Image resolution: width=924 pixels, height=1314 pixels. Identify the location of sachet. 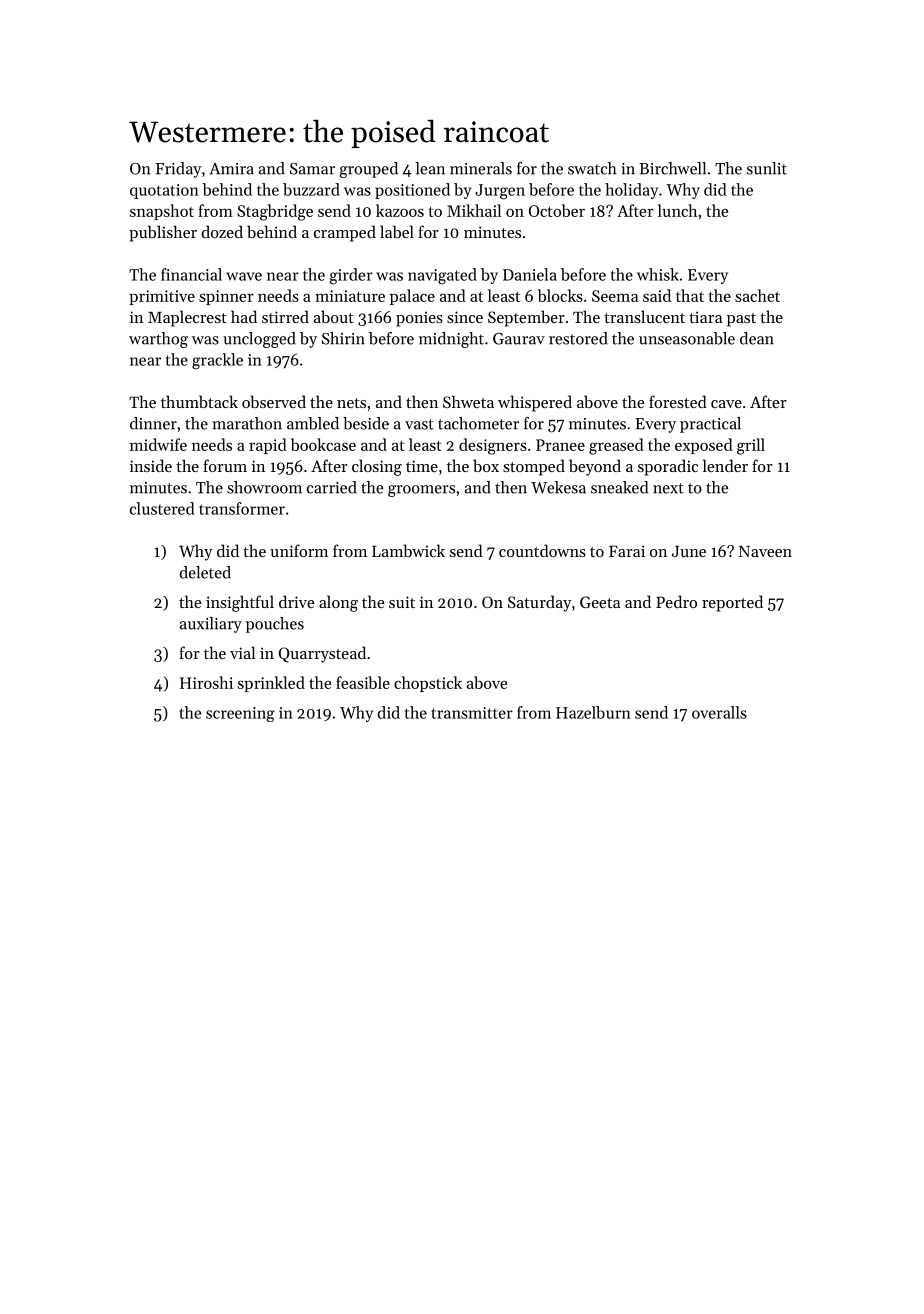
(757, 295).
